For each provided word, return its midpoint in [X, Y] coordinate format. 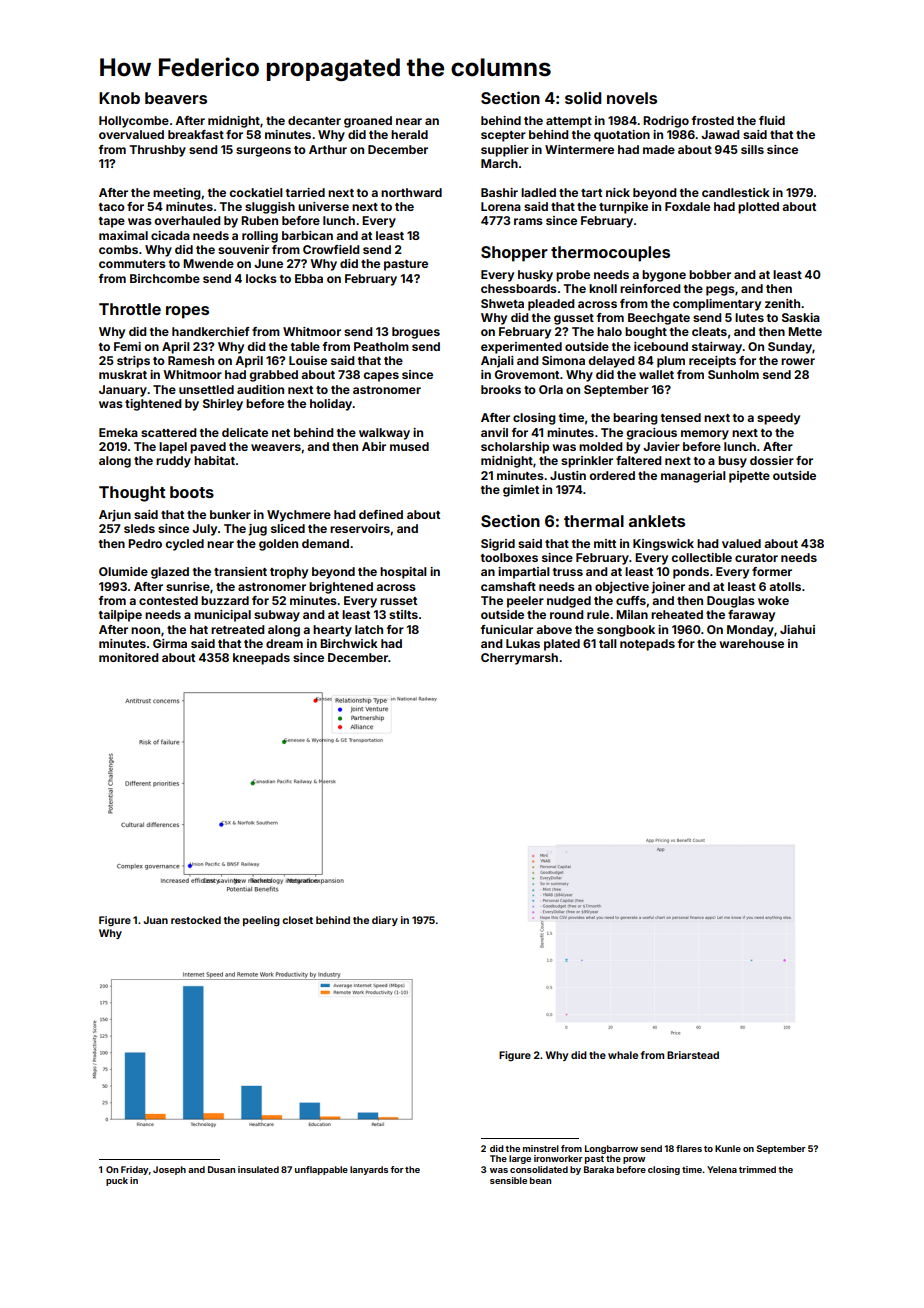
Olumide [123, 571]
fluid [772, 120]
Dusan [221, 1169]
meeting [177, 194]
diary [385, 921]
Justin [568, 475]
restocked [196, 920]
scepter [503, 136]
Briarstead [693, 1055]
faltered [639, 460]
